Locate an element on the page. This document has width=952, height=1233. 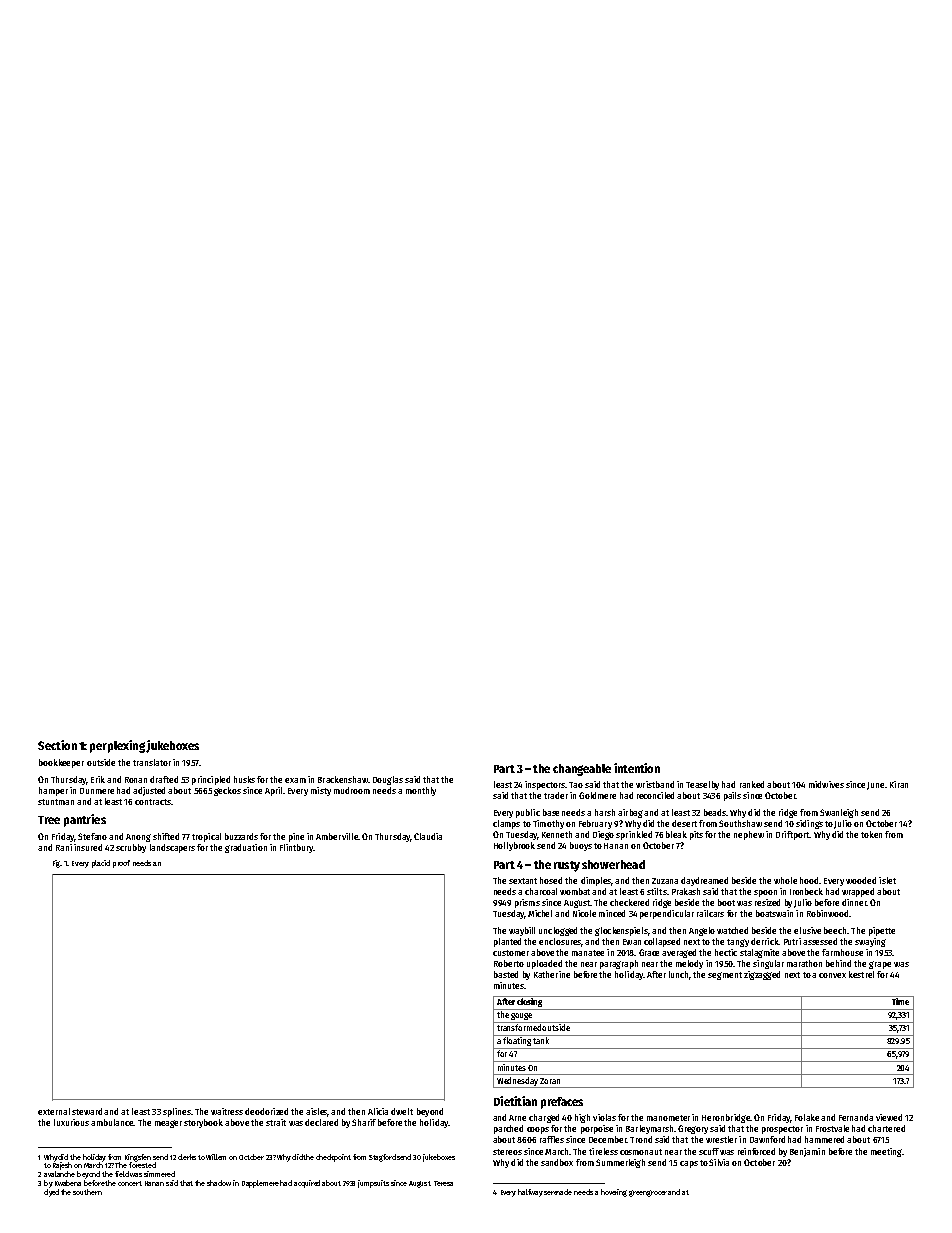
contracts is located at coordinates (153, 802).
